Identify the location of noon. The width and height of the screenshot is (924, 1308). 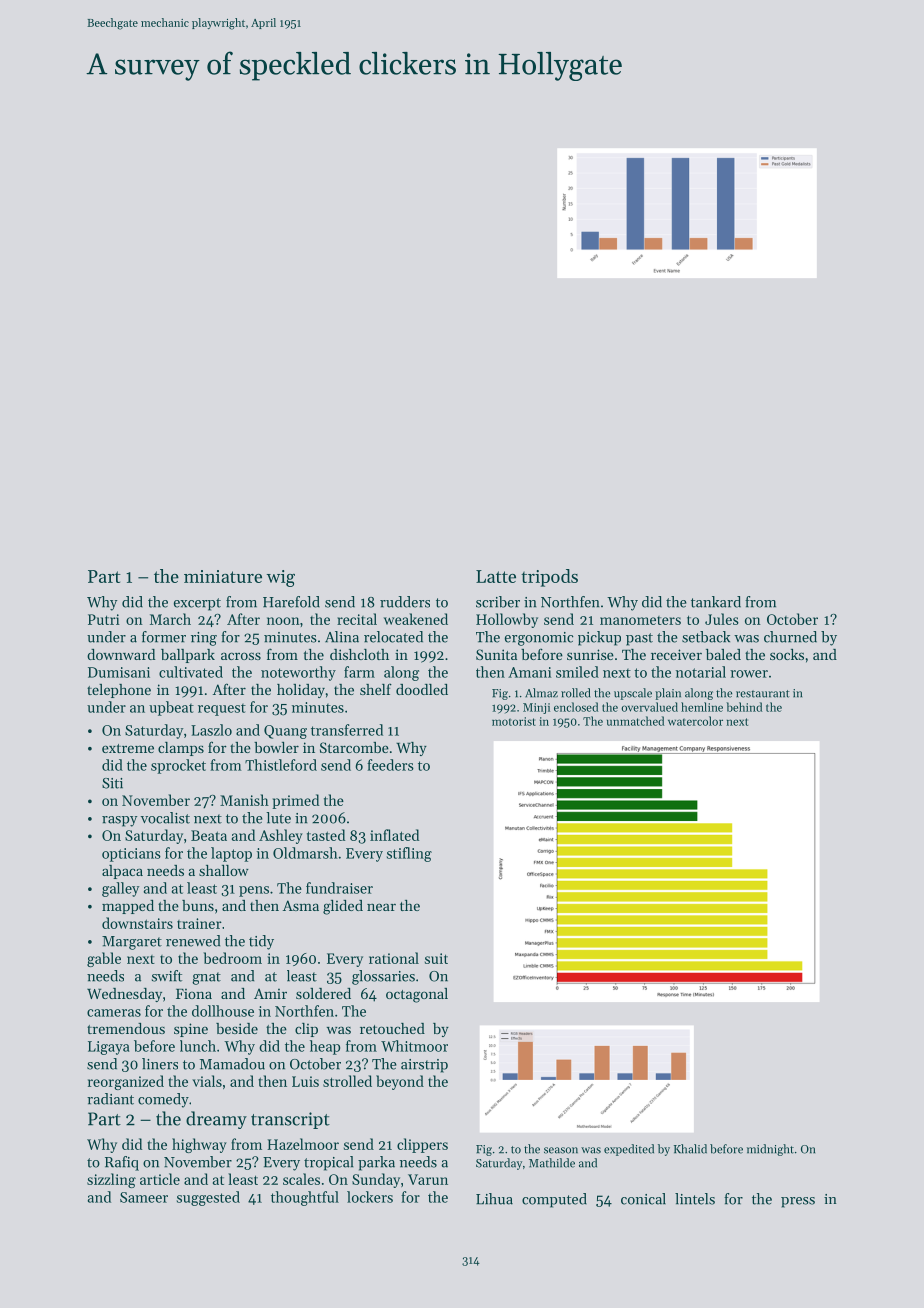
(283, 621).
